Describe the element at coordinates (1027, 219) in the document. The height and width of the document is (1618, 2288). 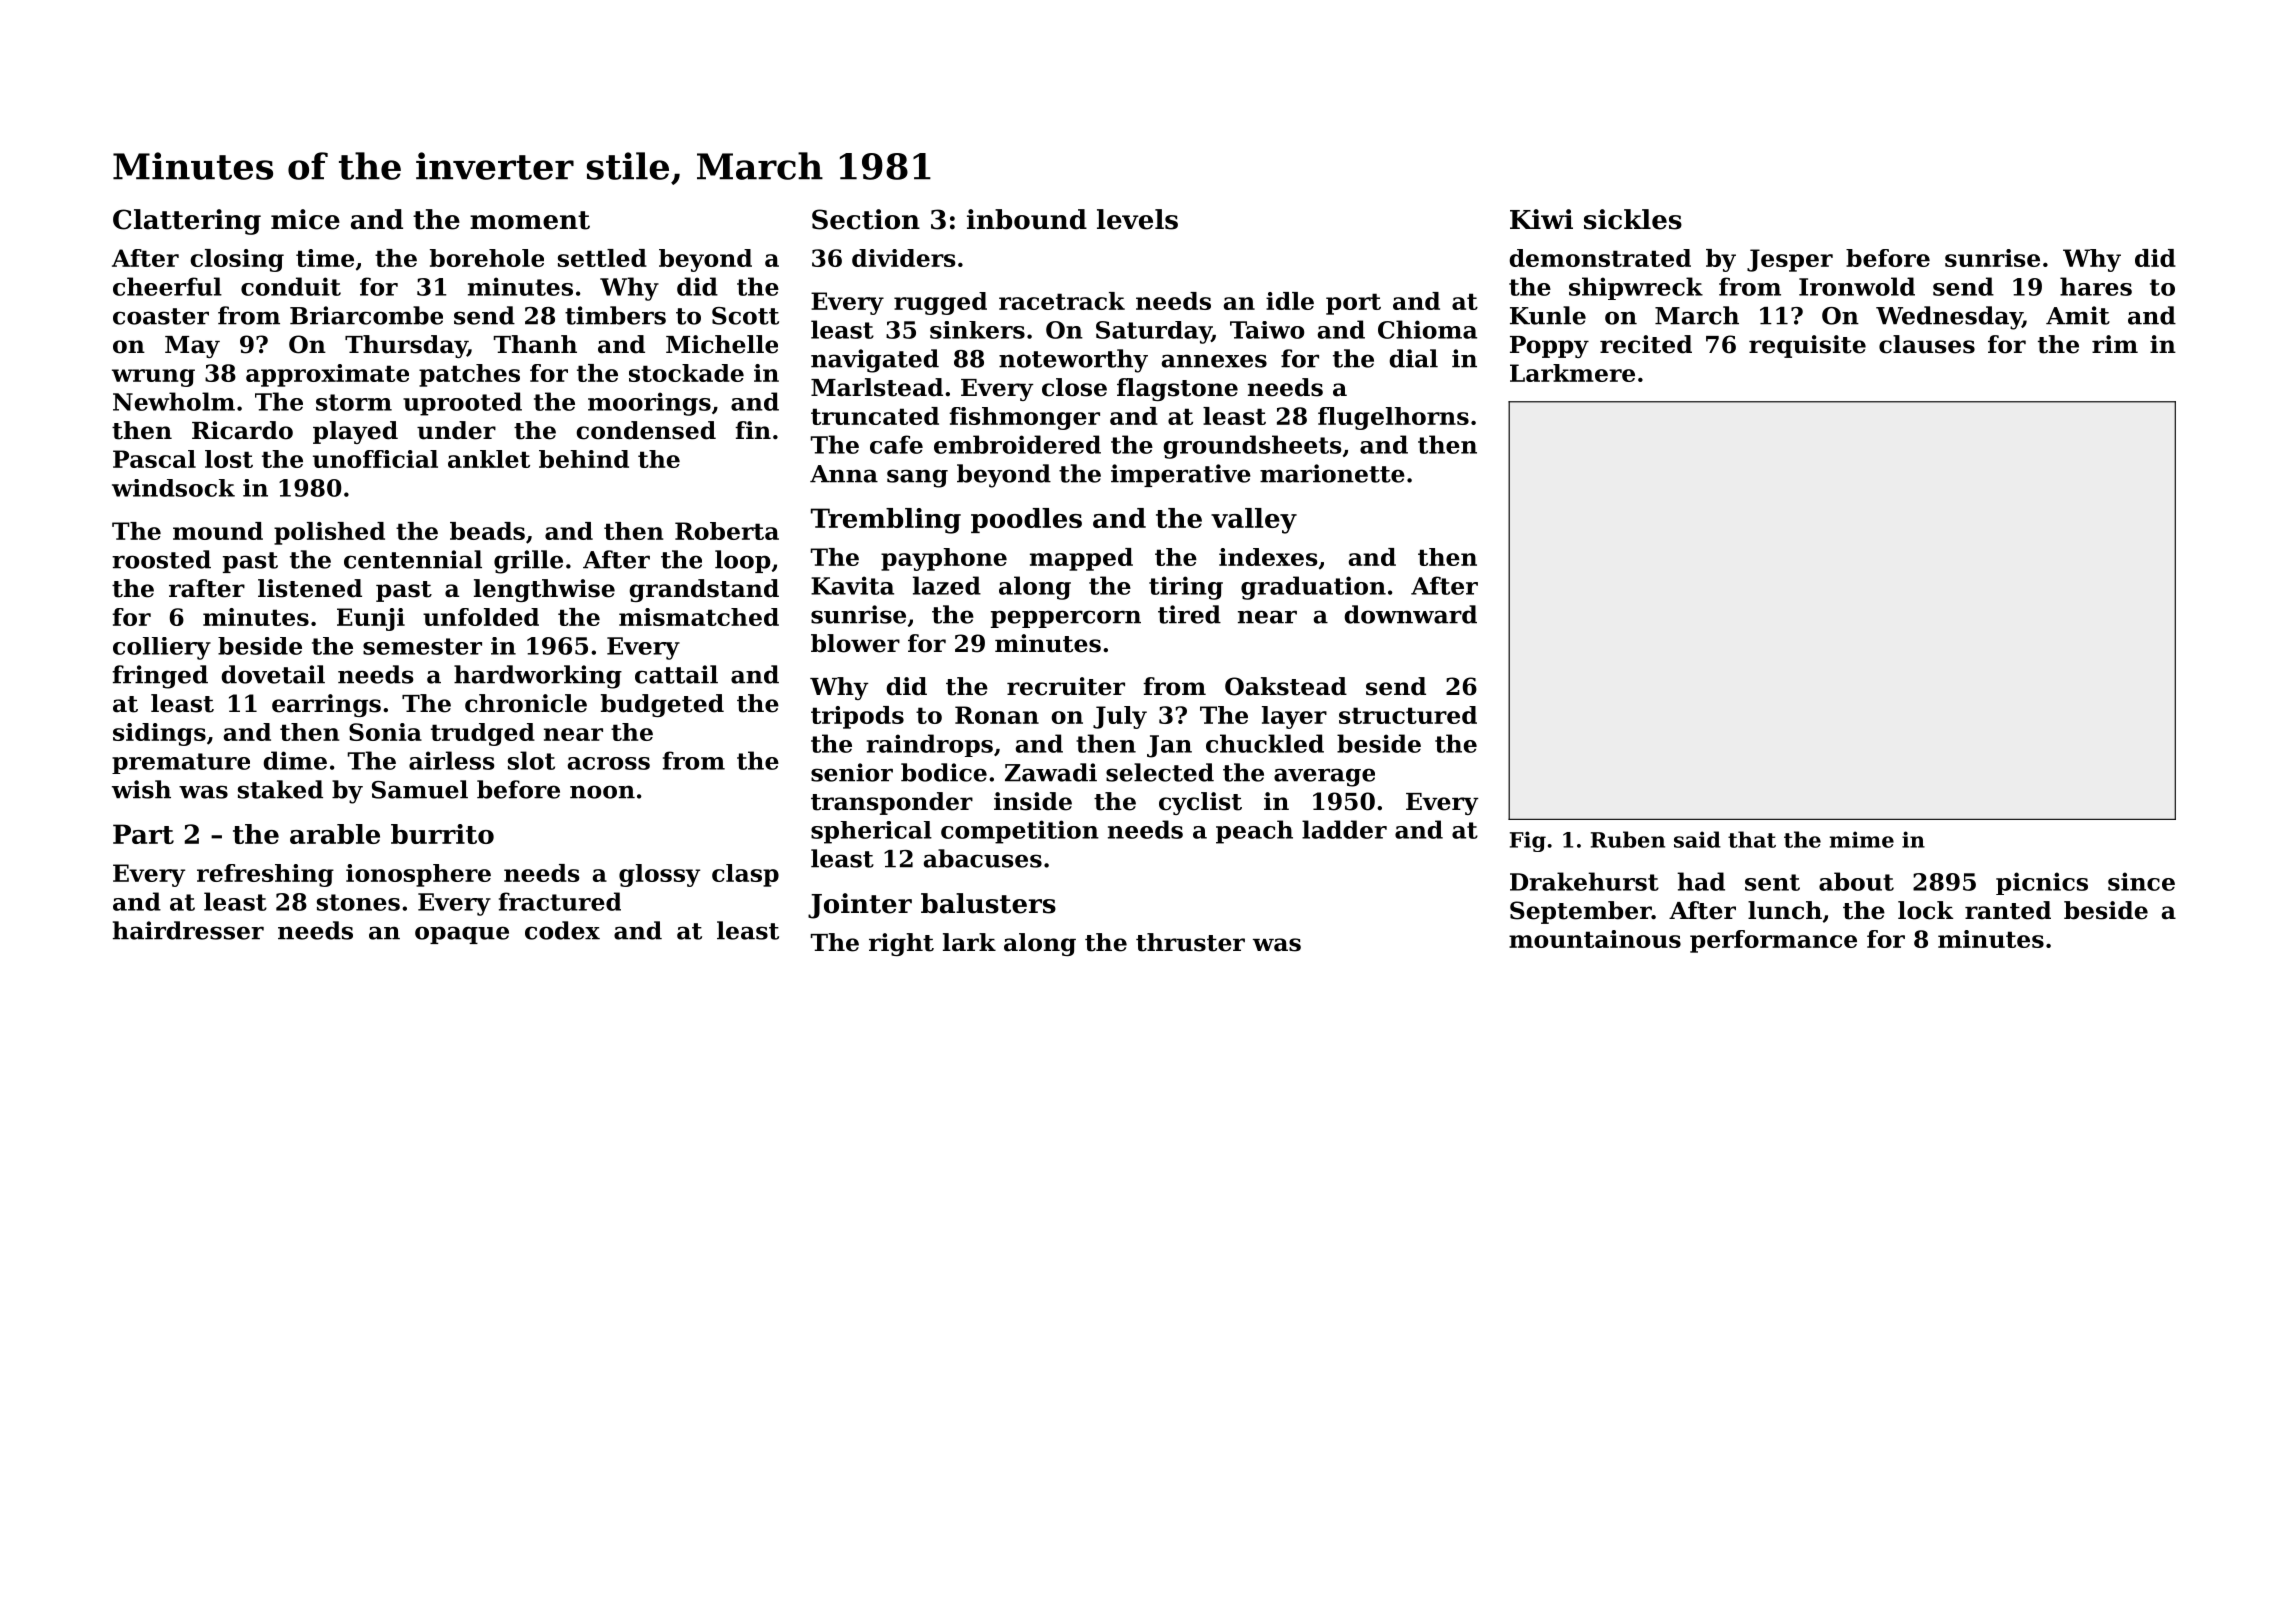
I see `inbound` at that location.
